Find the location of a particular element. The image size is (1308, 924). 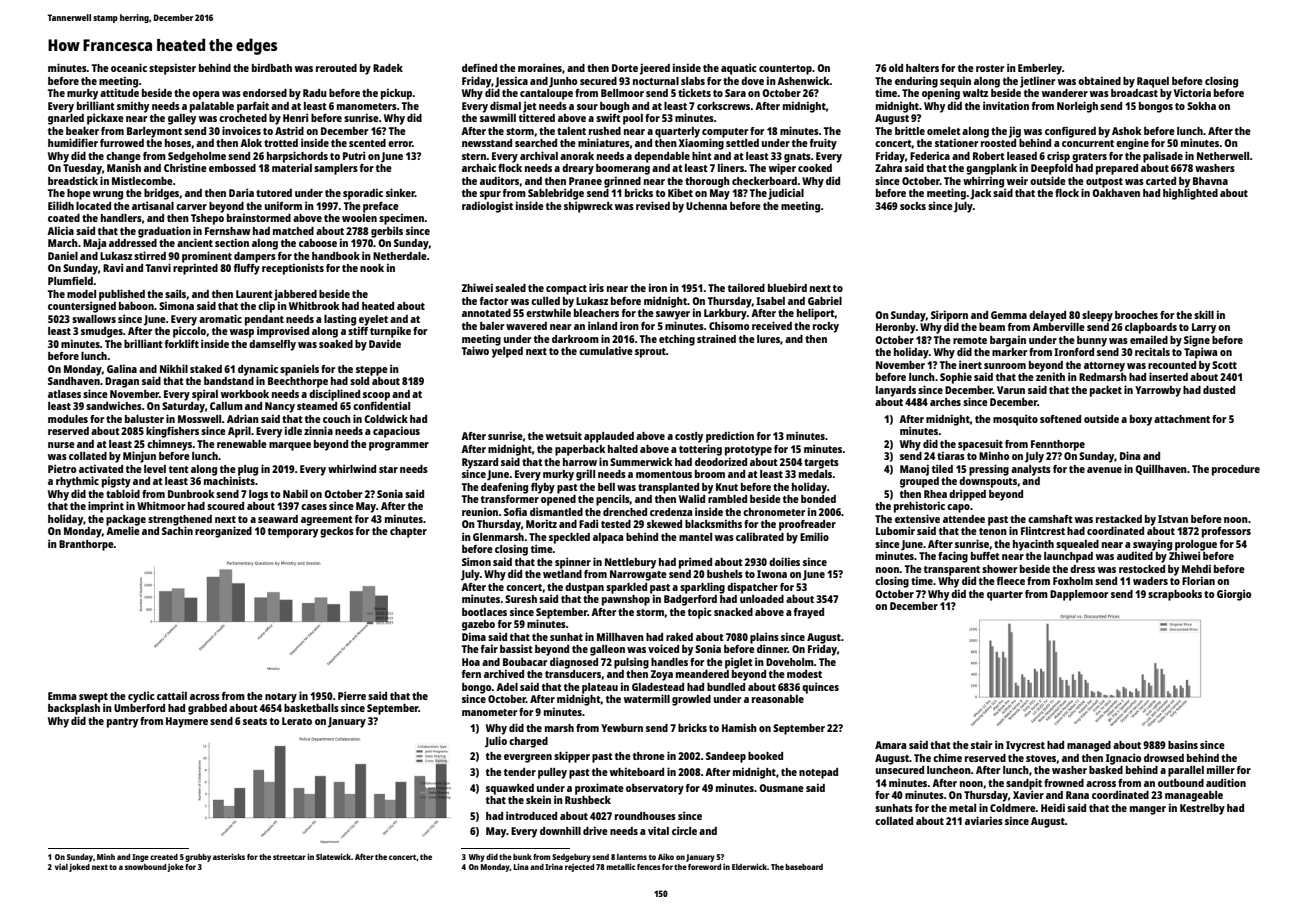

Slatewick is located at coordinates (333, 856).
